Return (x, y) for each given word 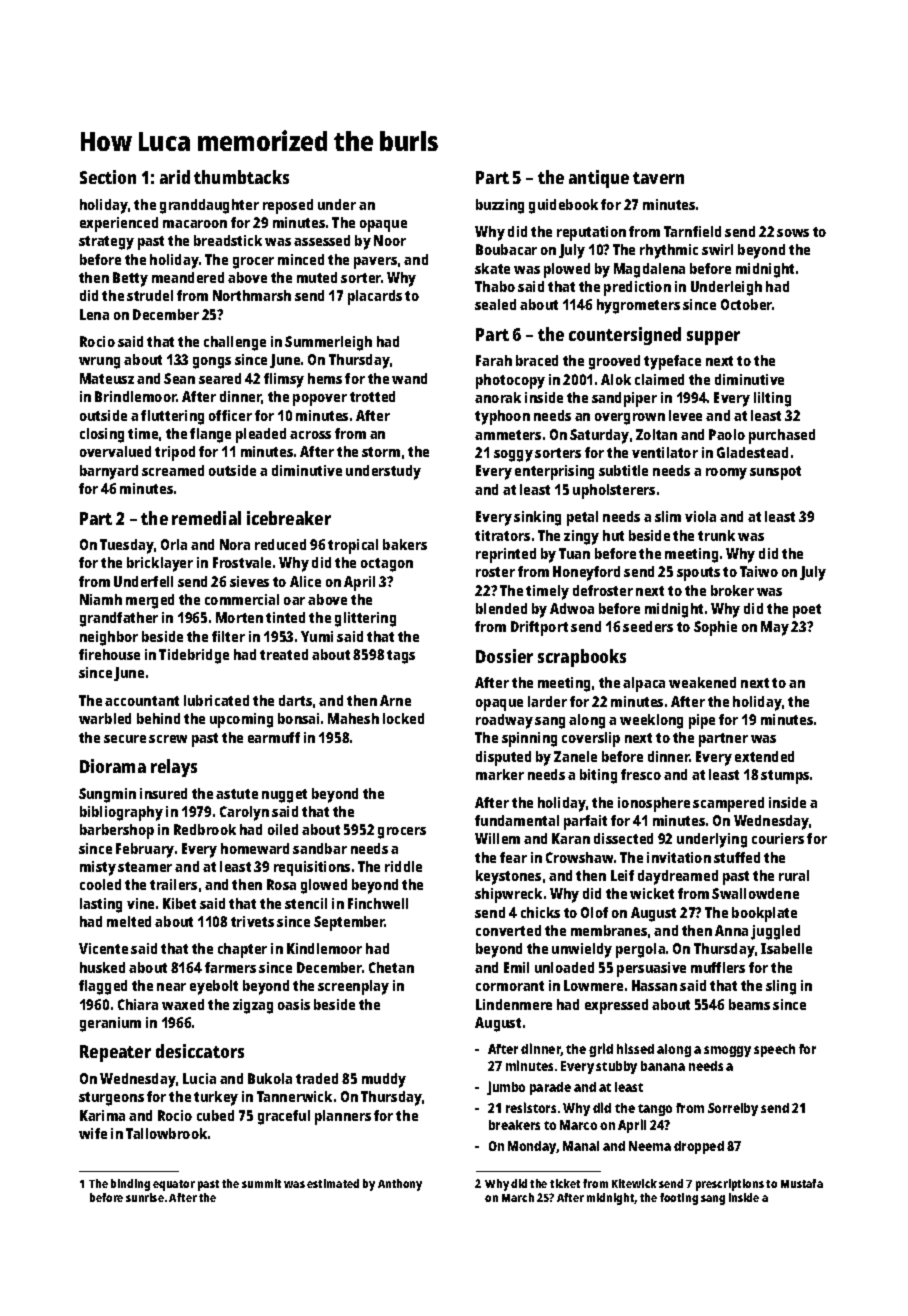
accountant (142, 701)
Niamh (101, 599)
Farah (494, 360)
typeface (672, 362)
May (775, 628)
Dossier (504, 656)
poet (807, 611)
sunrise (145, 1197)
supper (713, 338)
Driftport (539, 628)
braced (537, 360)
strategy (106, 243)
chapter (242, 950)
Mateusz (107, 378)
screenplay (353, 987)
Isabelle (786, 948)
